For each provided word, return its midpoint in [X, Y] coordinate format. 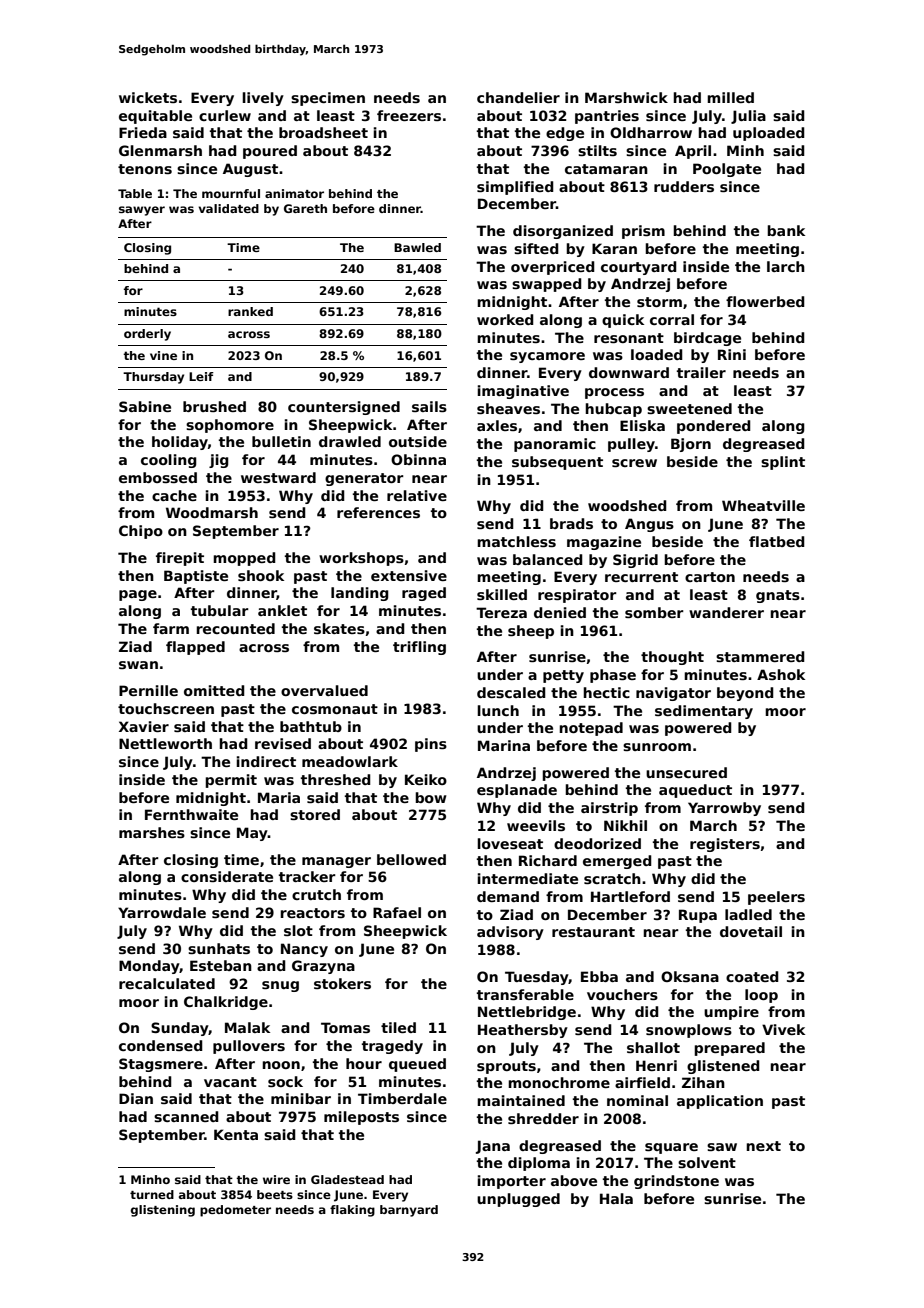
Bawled [417, 247]
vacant [230, 1082]
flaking [352, 1211]
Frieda [143, 132]
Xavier [144, 726]
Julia [748, 117]
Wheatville [763, 505]
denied [560, 612]
